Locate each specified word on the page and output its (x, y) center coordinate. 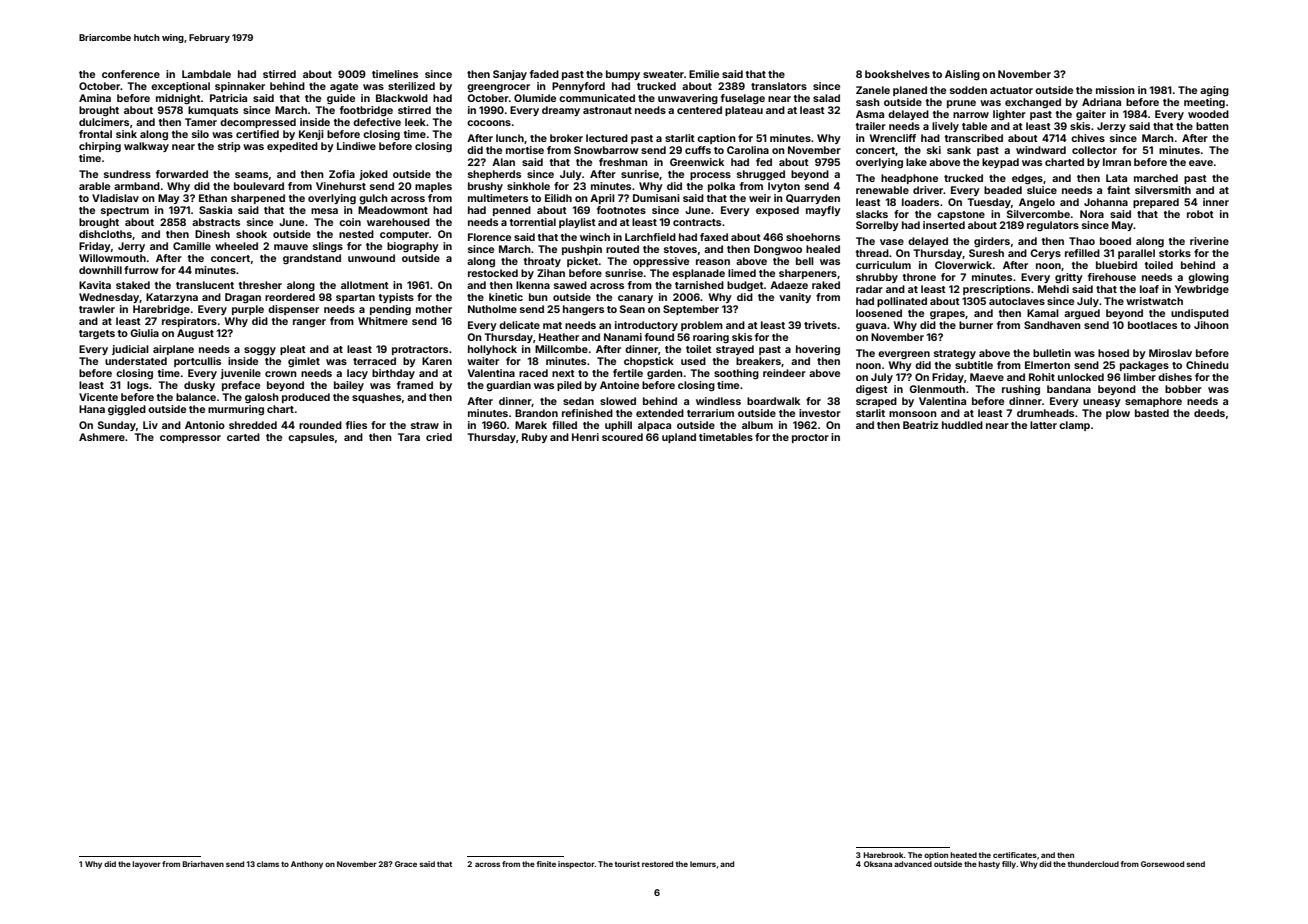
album (757, 425)
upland (679, 438)
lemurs (703, 864)
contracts (697, 222)
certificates (1015, 855)
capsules (311, 438)
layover (146, 865)
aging (1214, 91)
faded (544, 74)
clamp (1074, 426)
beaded (1003, 190)
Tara (409, 437)
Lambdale (206, 74)
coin (350, 222)
